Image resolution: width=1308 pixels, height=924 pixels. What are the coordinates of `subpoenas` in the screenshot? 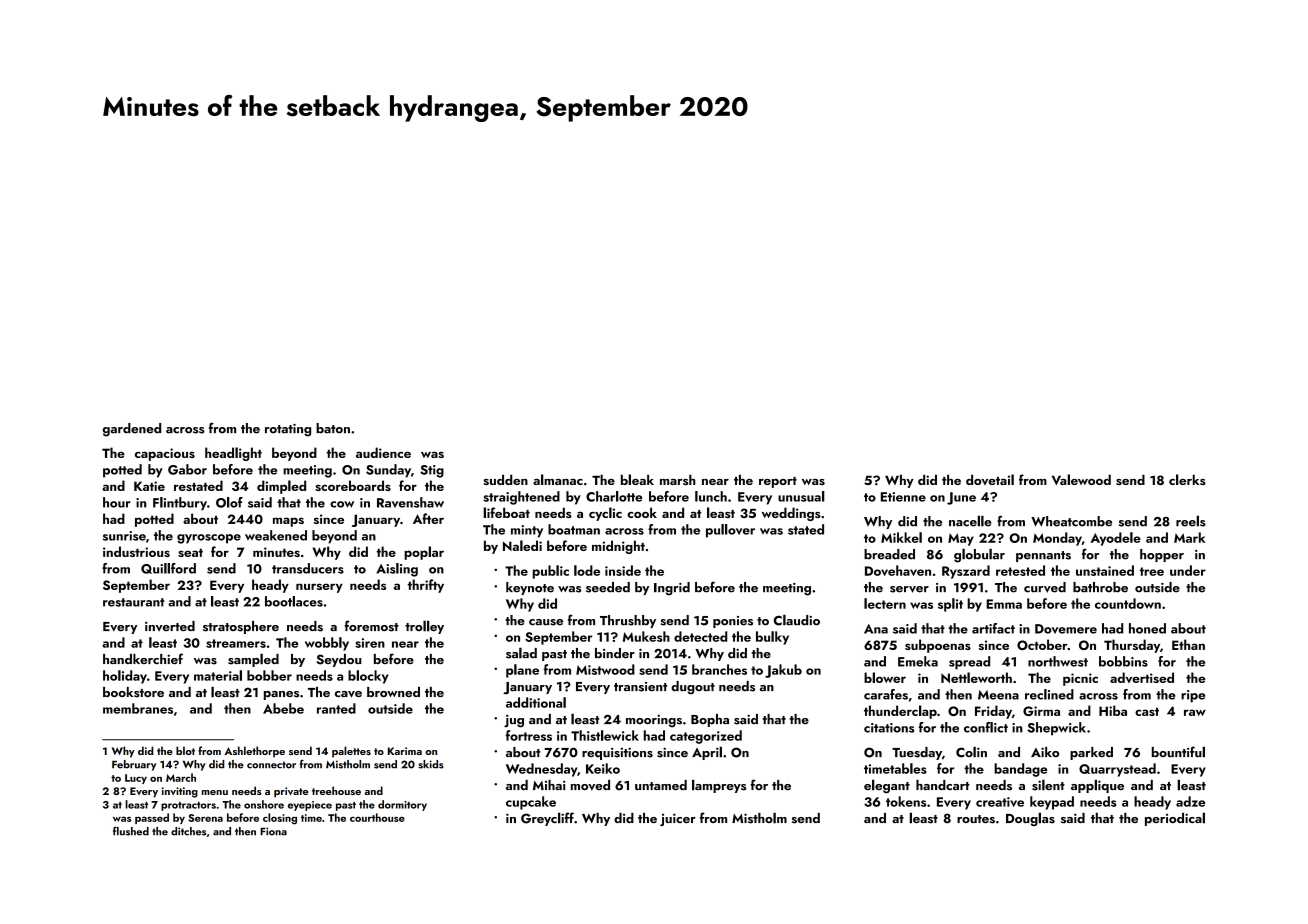 It's located at (938, 646).
